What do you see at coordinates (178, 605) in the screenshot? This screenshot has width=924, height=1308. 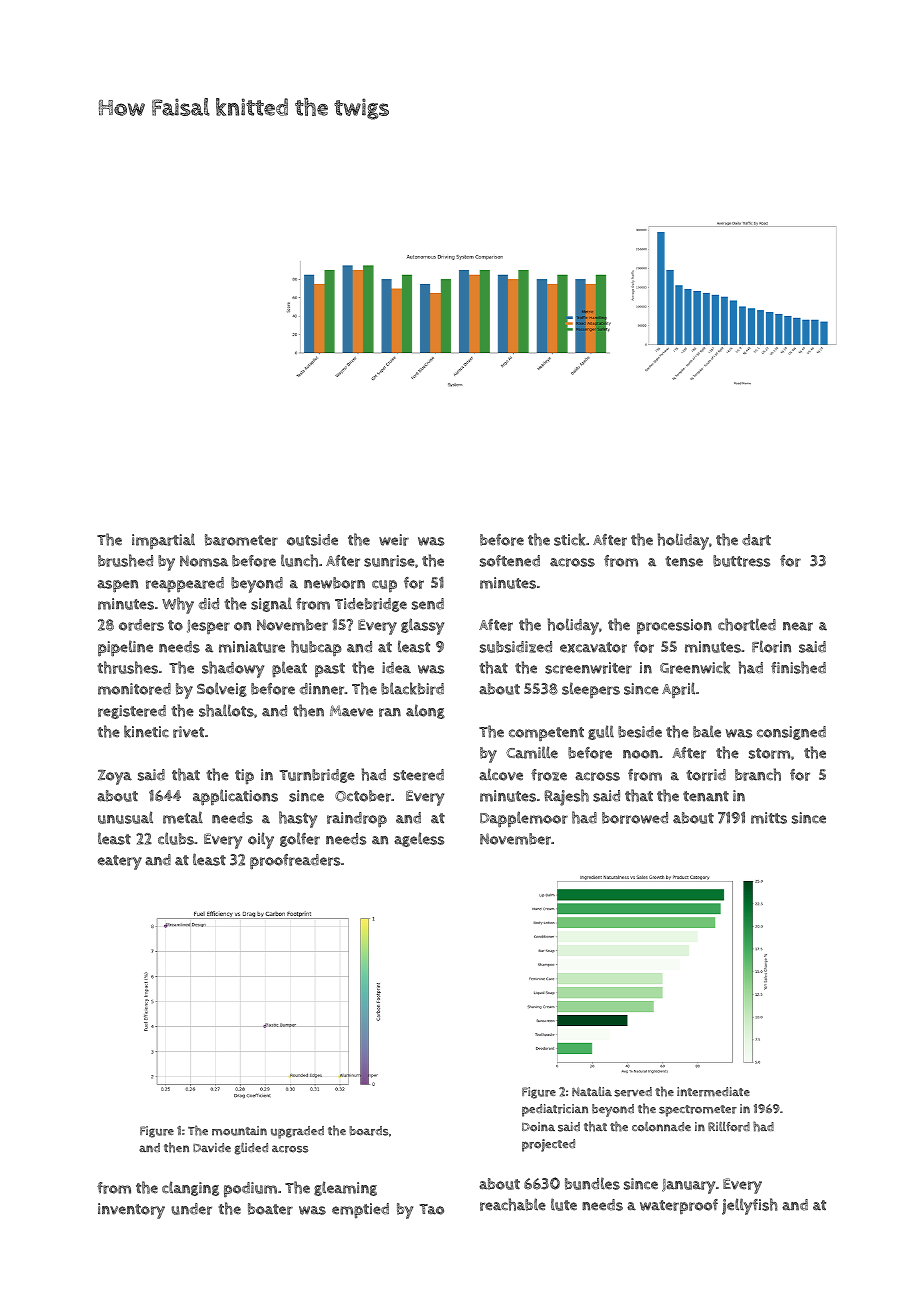 I see `Why` at bounding box center [178, 605].
